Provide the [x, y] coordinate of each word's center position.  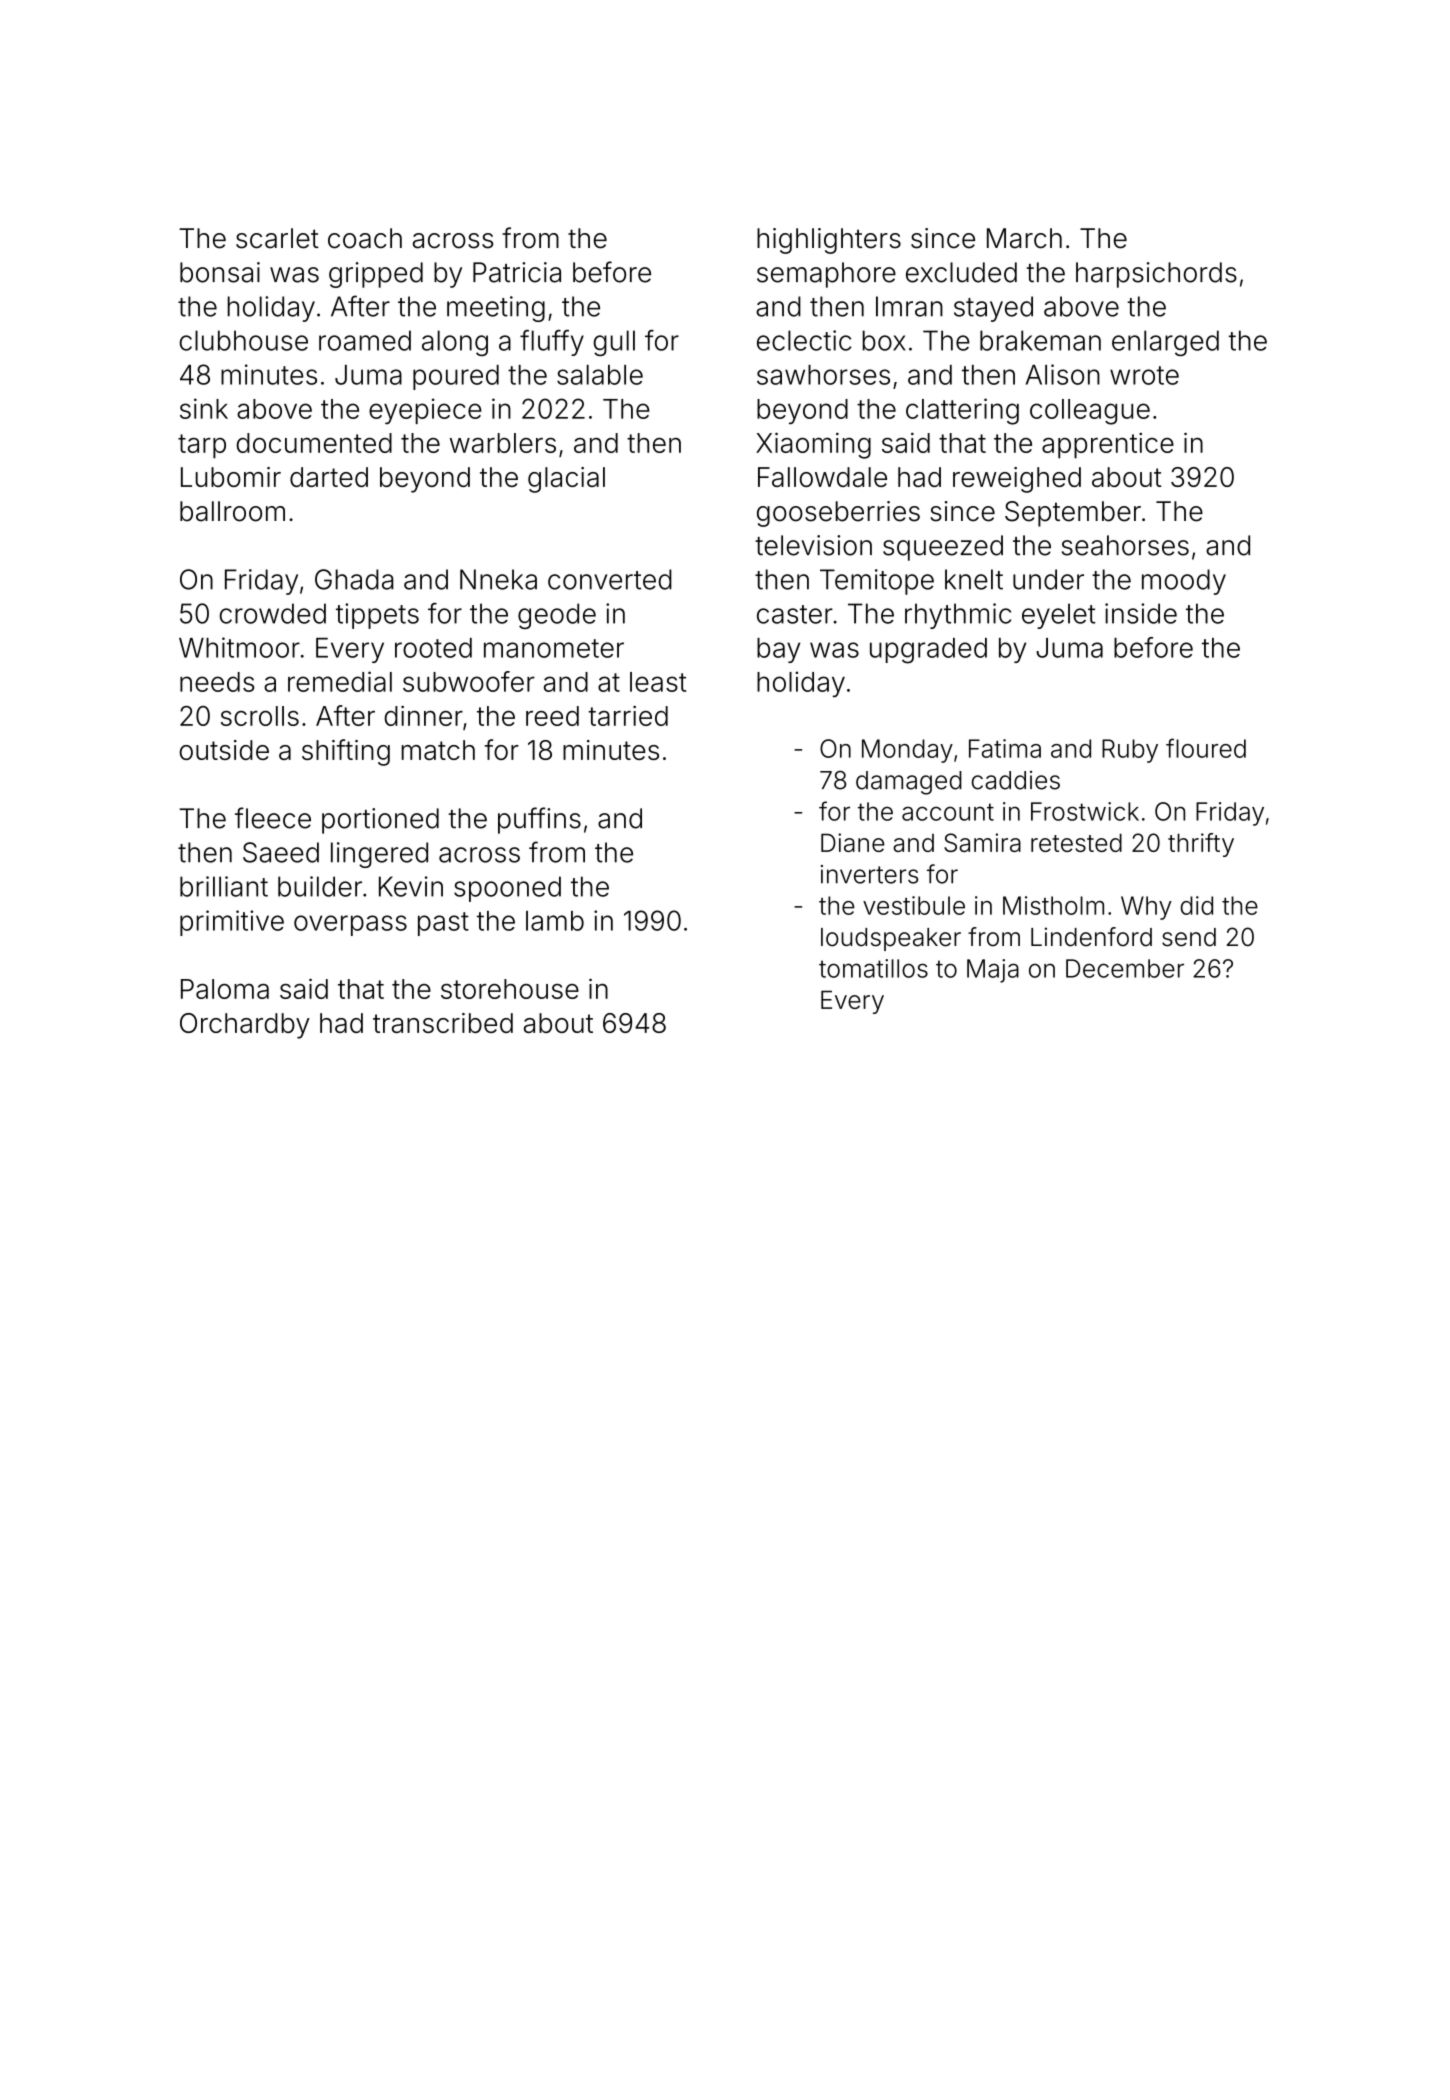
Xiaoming [813, 445]
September [1073, 514]
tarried [628, 716]
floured [1206, 748]
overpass [350, 925]
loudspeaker [891, 939]
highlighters [829, 241]
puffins [539, 820]
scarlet [277, 238]
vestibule [914, 905]
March [1024, 238]
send [1189, 937]
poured [456, 377]
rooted [433, 648]
